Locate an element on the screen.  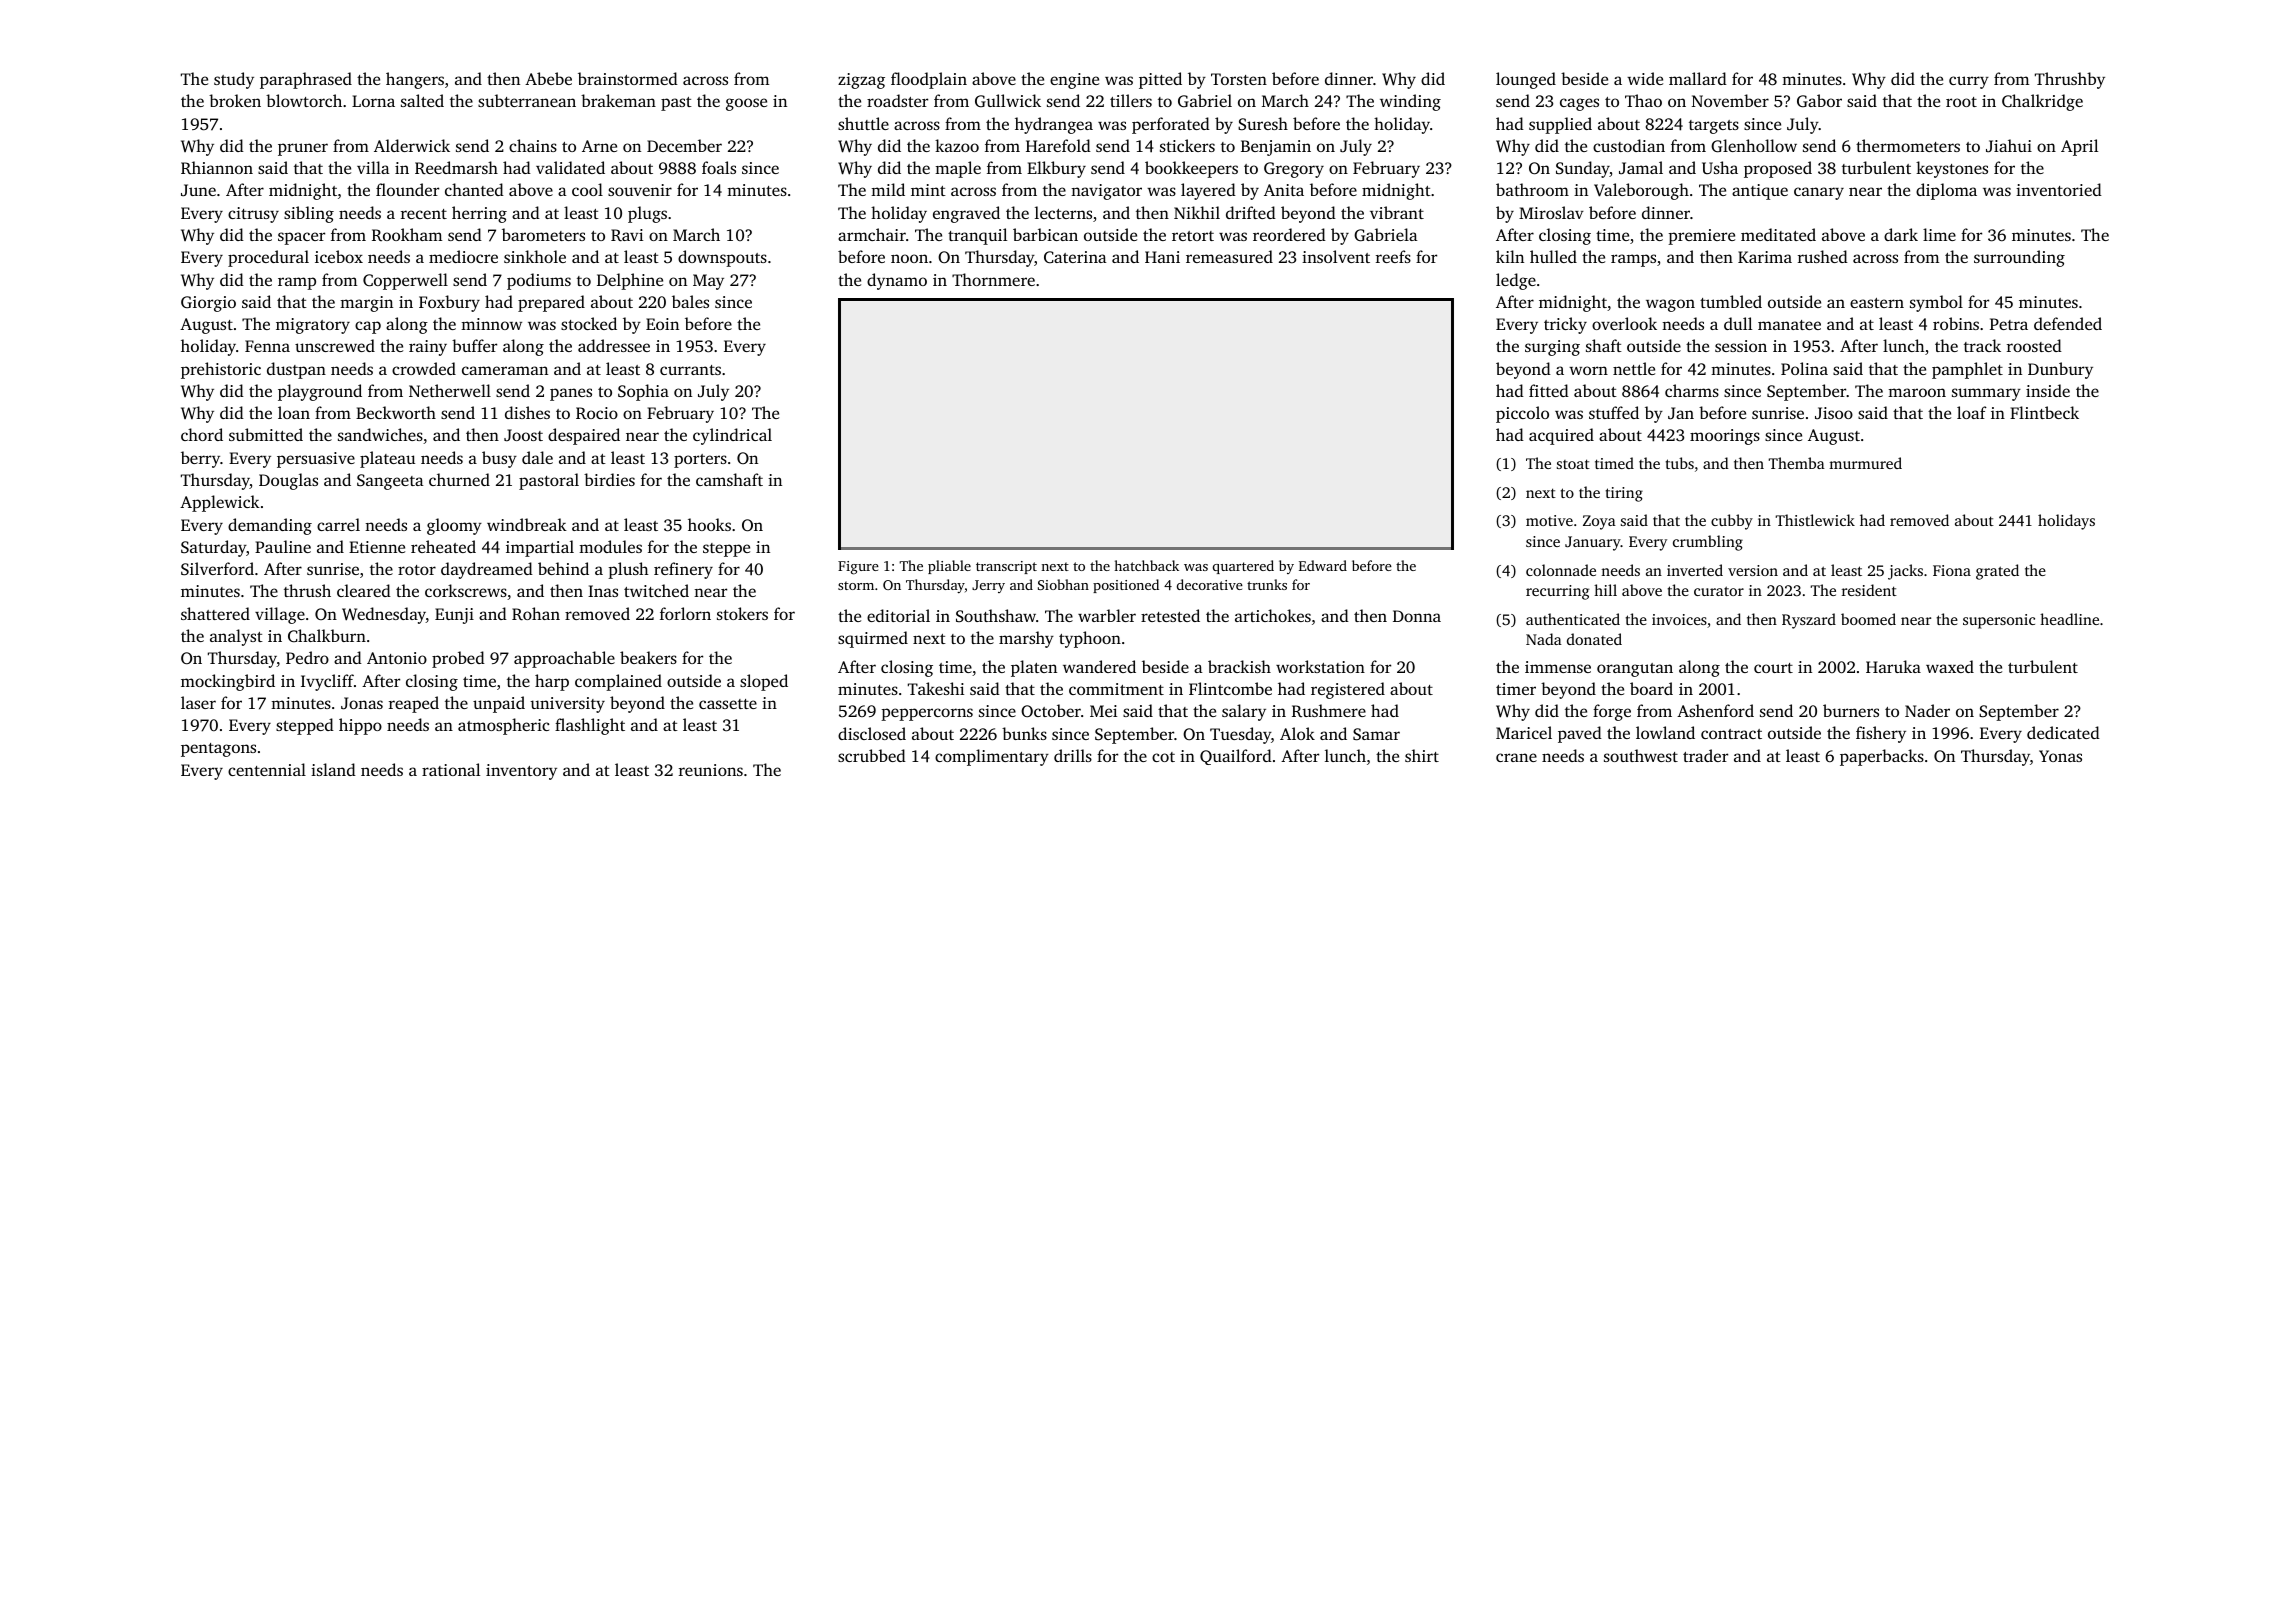
dedicated is located at coordinates (2063, 732).
